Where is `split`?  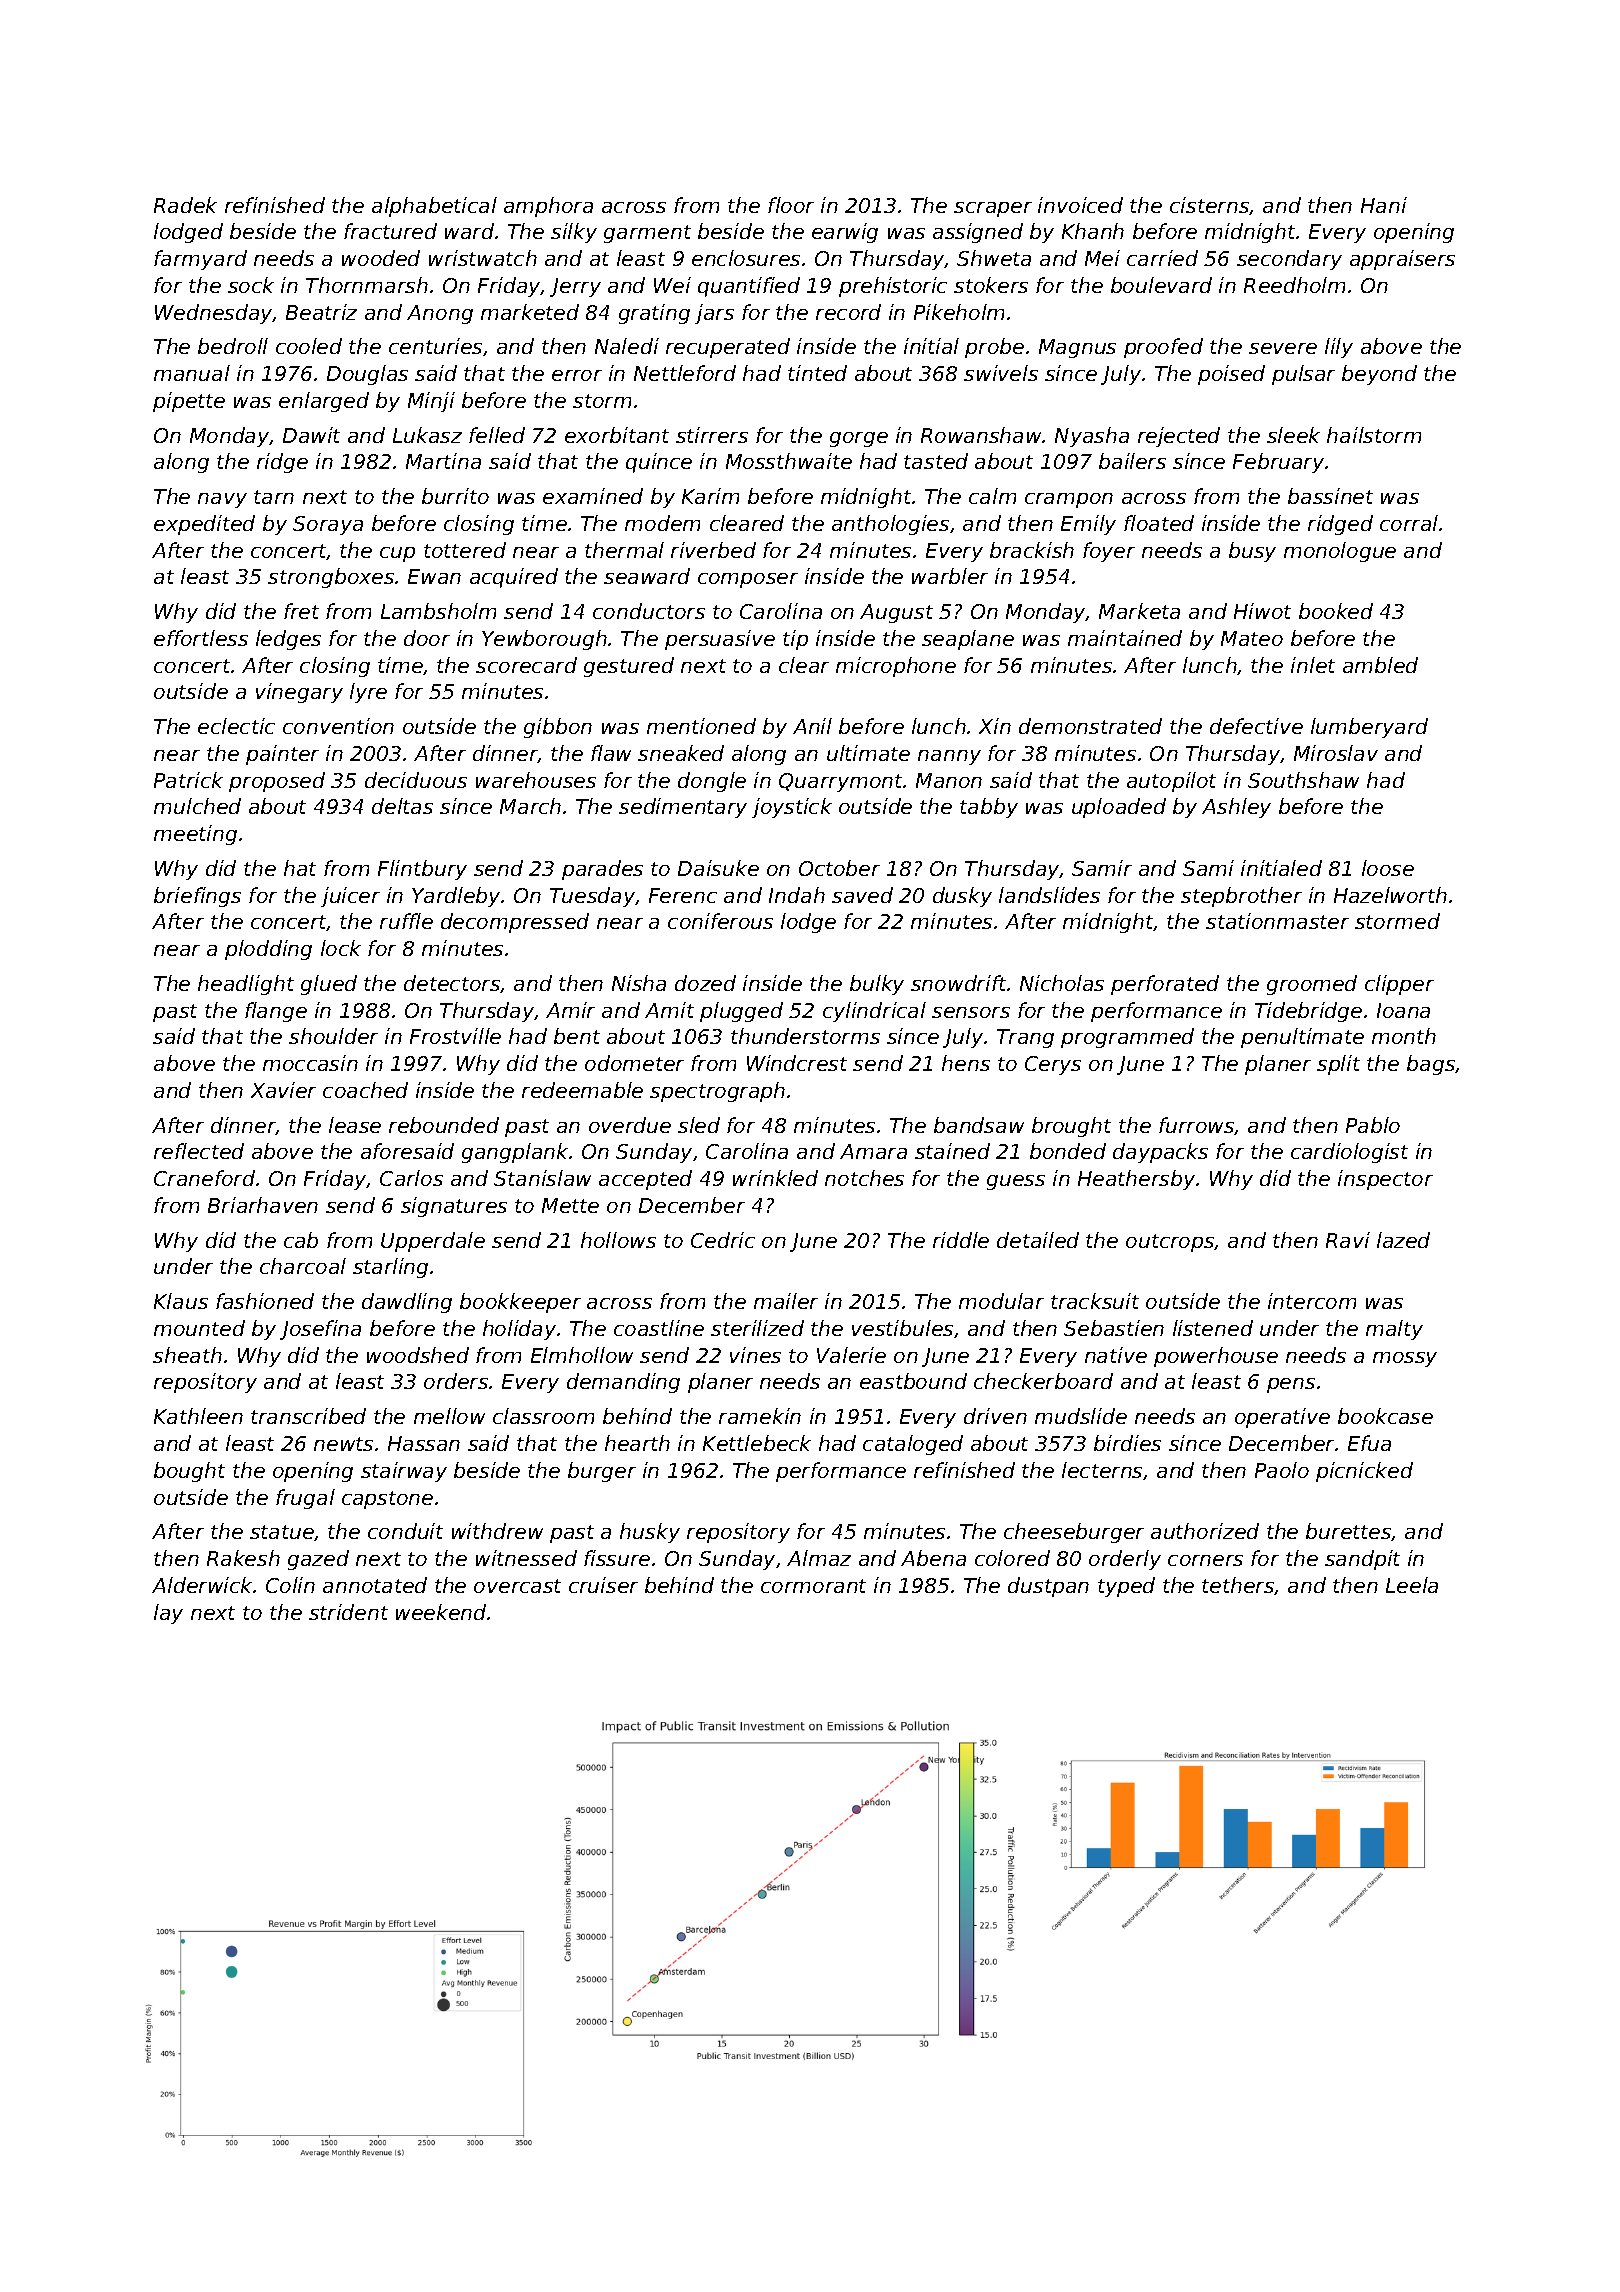 split is located at coordinates (1338, 1065).
